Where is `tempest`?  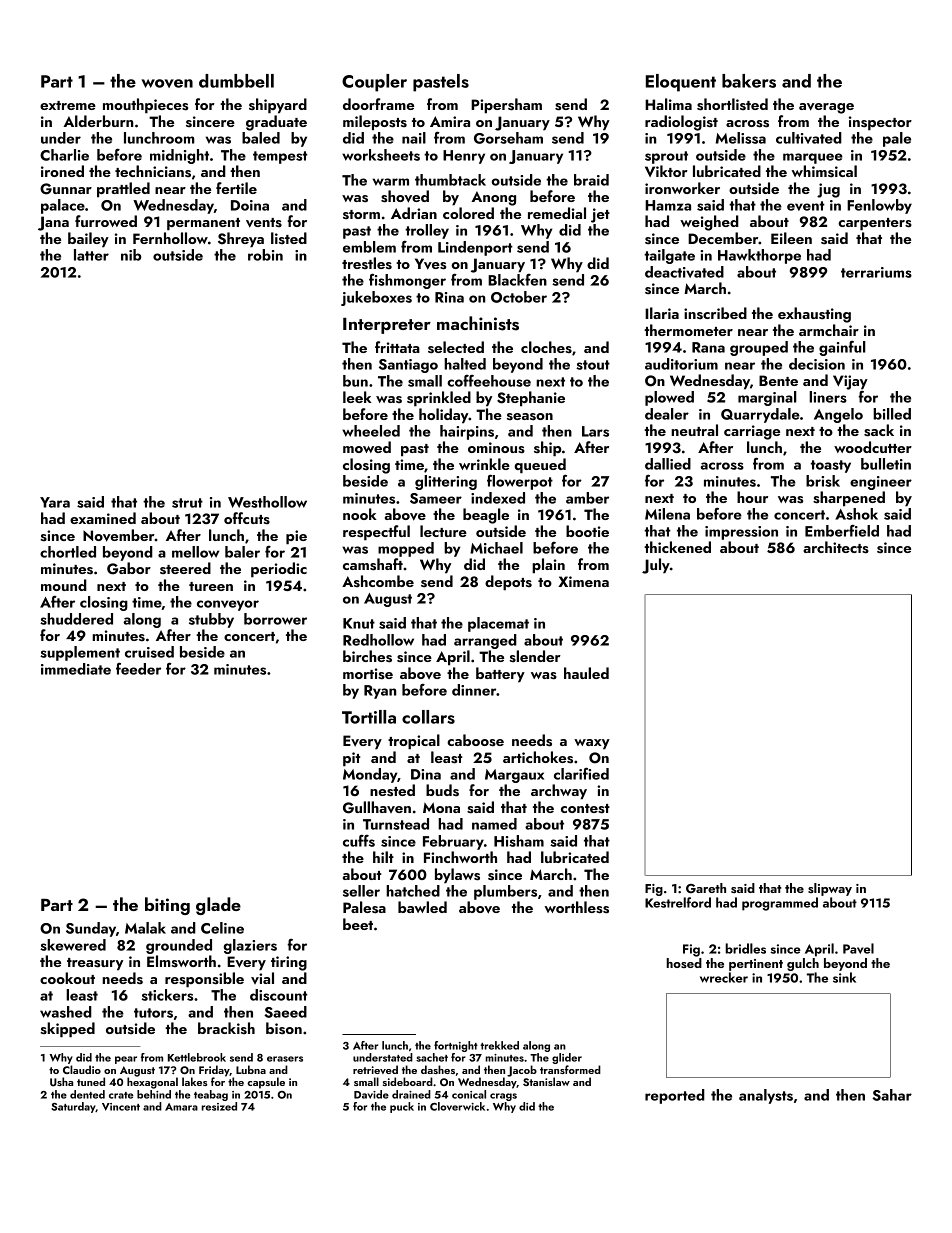
tempest is located at coordinates (280, 157).
